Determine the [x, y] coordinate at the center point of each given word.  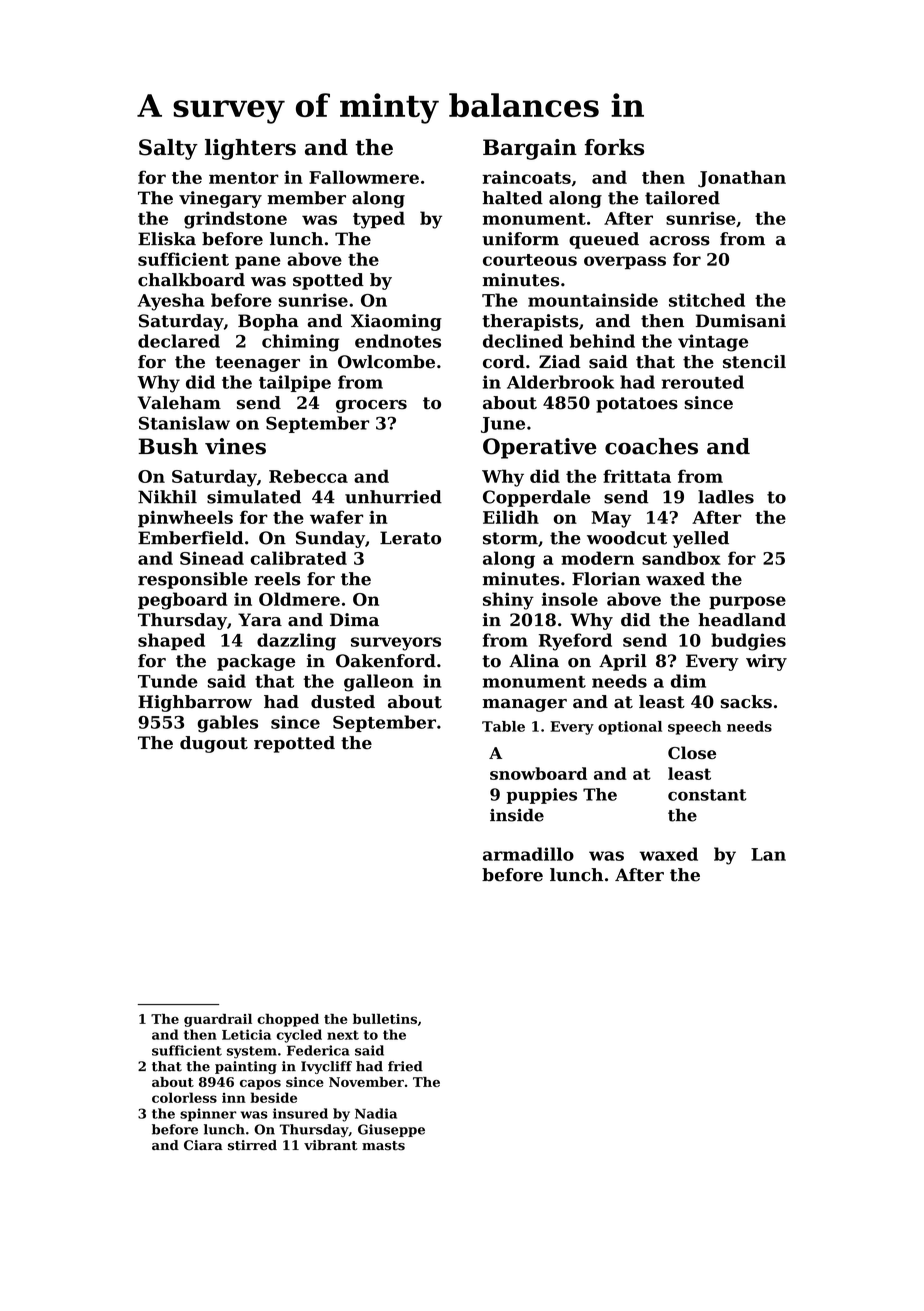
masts [383, 1146]
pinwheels [185, 519]
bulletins [385, 1018]
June [503, 425]
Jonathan [742, 179]
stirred [252, 1145]
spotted [328, 281]
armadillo [528, 854]
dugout [214, 744]
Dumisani [741, 321]
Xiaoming [396, 322]
